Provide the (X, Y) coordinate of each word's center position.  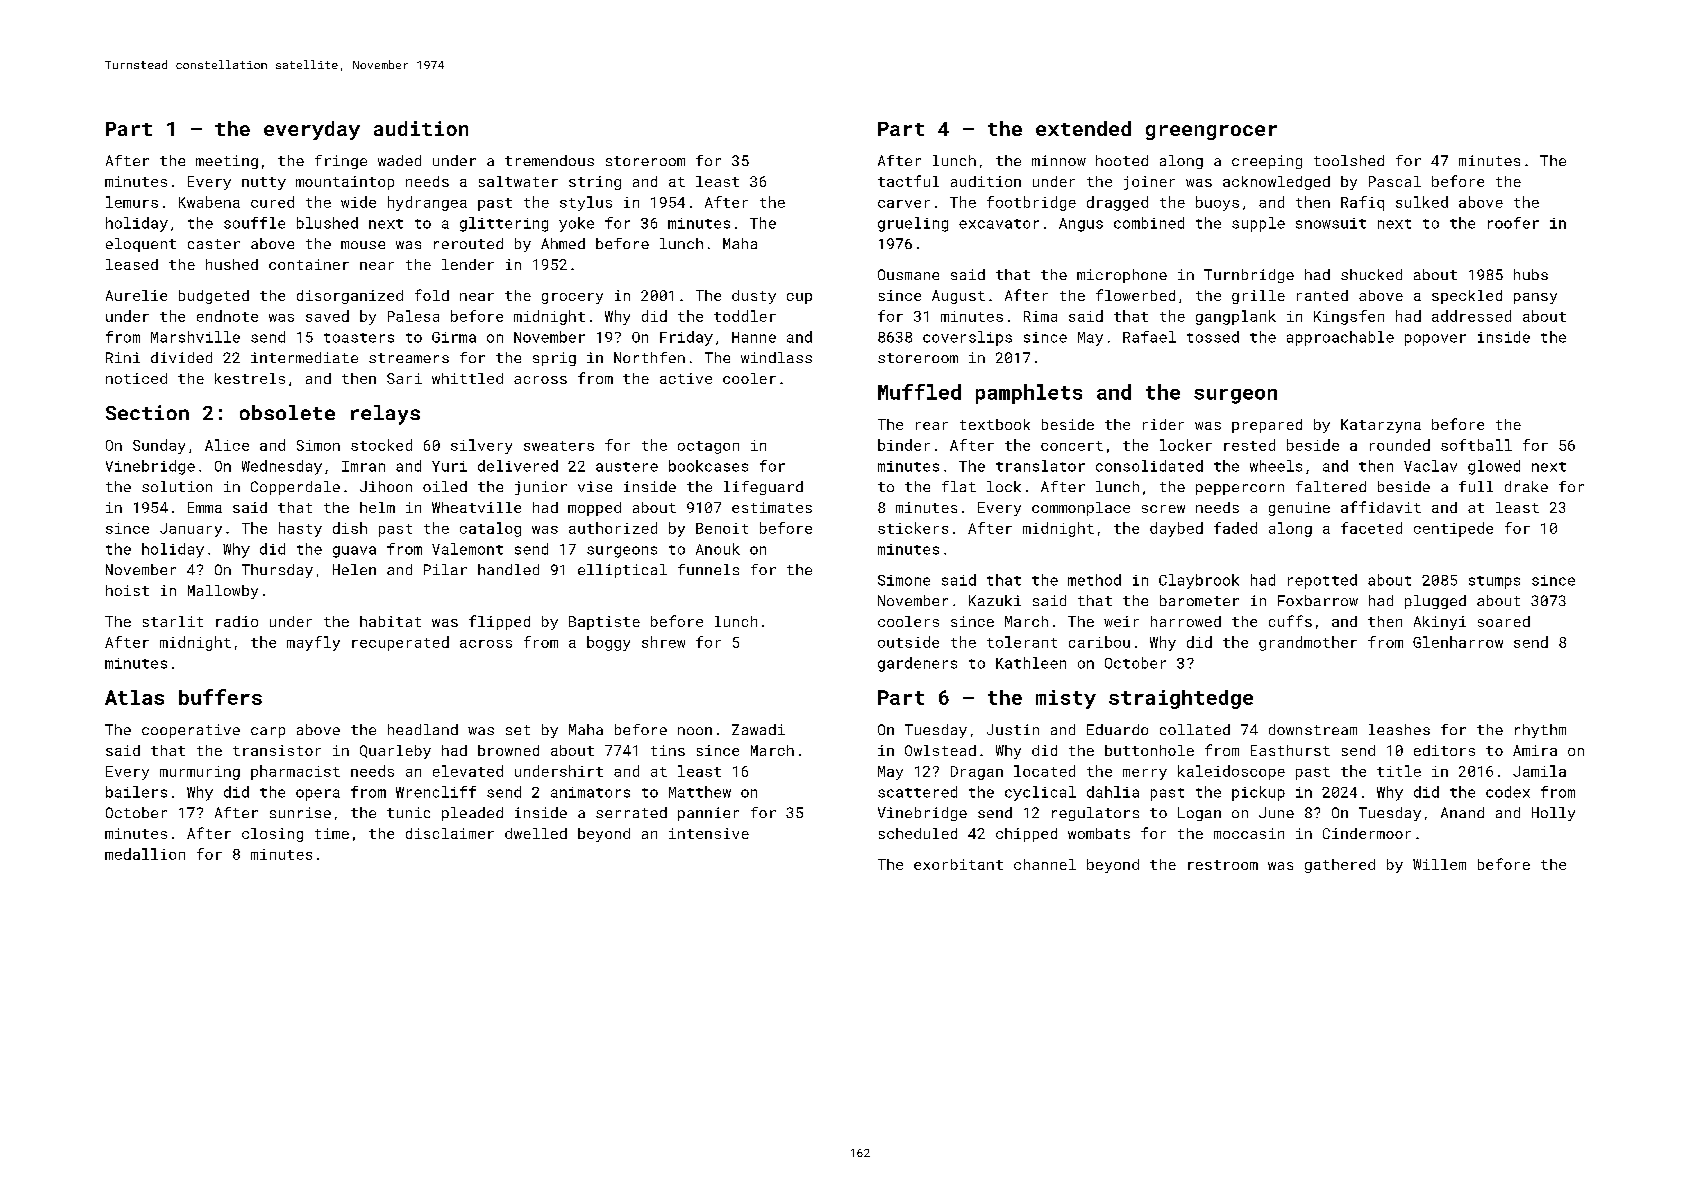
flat (959, 486)
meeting (227, 162)
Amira (1535, 750)
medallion (145, 854)
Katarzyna (1381, 426)
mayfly (313, 643)
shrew (663, 642)
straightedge (1181, 699)
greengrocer (1211, 132)
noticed (136, 378)
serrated (631, 812)
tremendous (549, 160)
